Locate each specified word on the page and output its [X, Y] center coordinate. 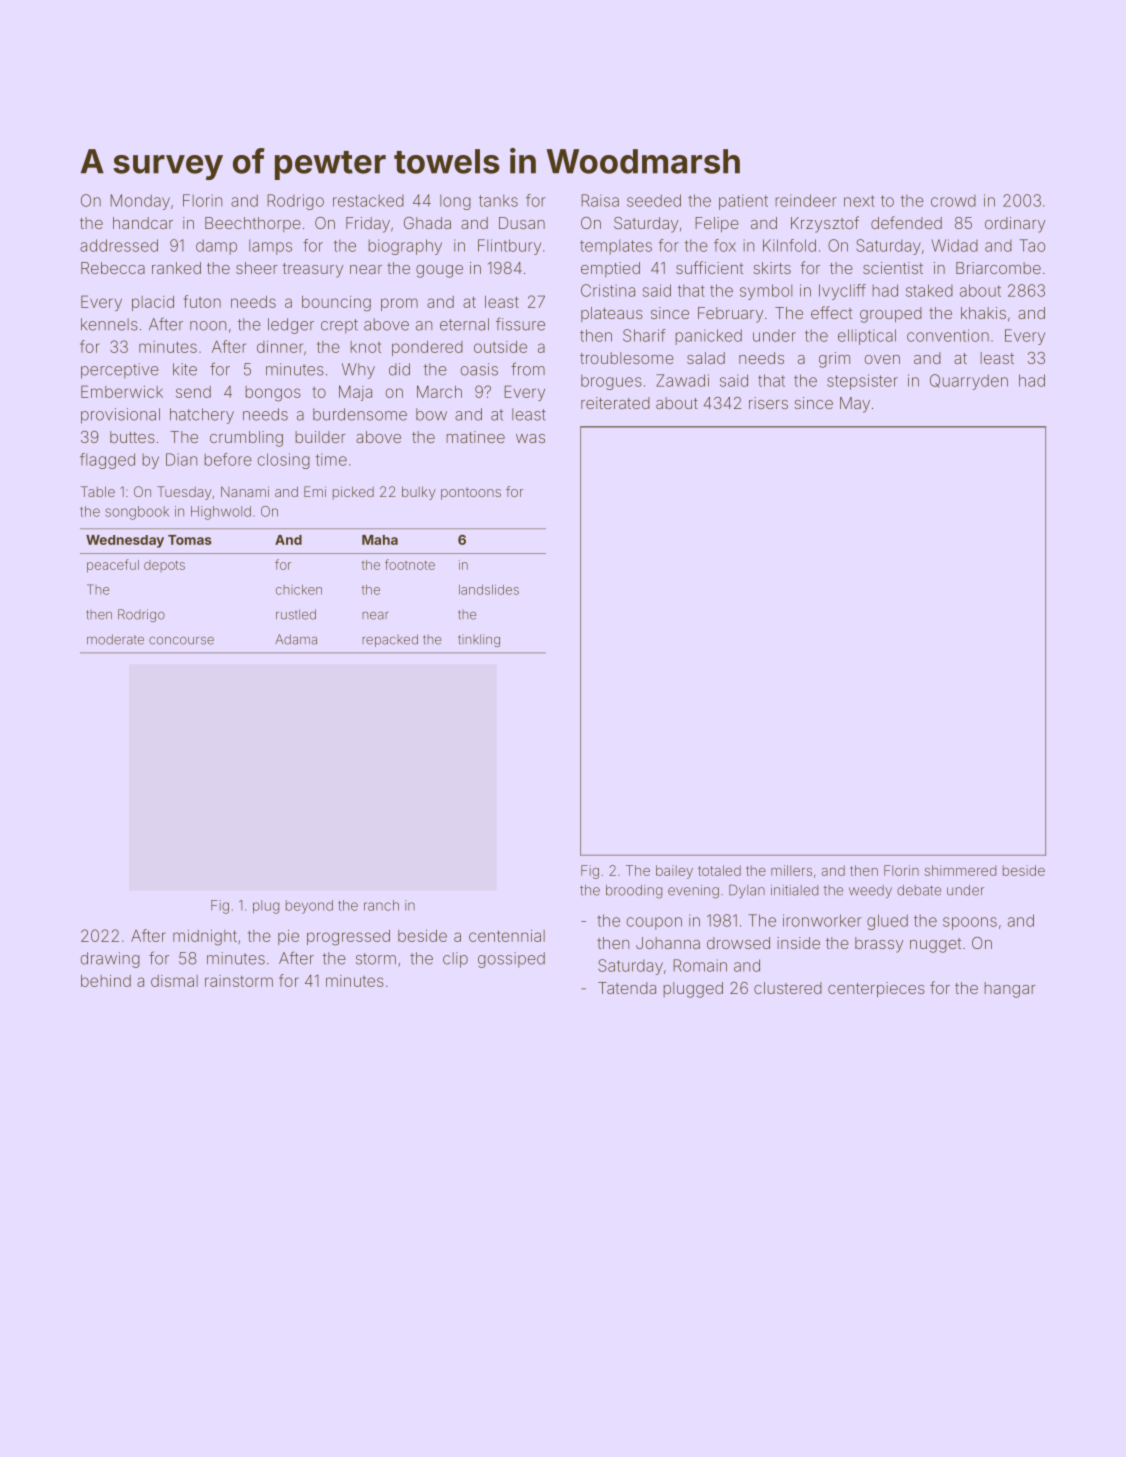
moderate [115, 639]
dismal [174, 981]
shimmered [960, 870]
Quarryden [969, 382]
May [855, 405]
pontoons [471, 493]
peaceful [113, 566]
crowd [953, 201]
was [530, 438]
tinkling [479, 640]
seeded [654, 200]
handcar [143, 223]
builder [320, 437]
